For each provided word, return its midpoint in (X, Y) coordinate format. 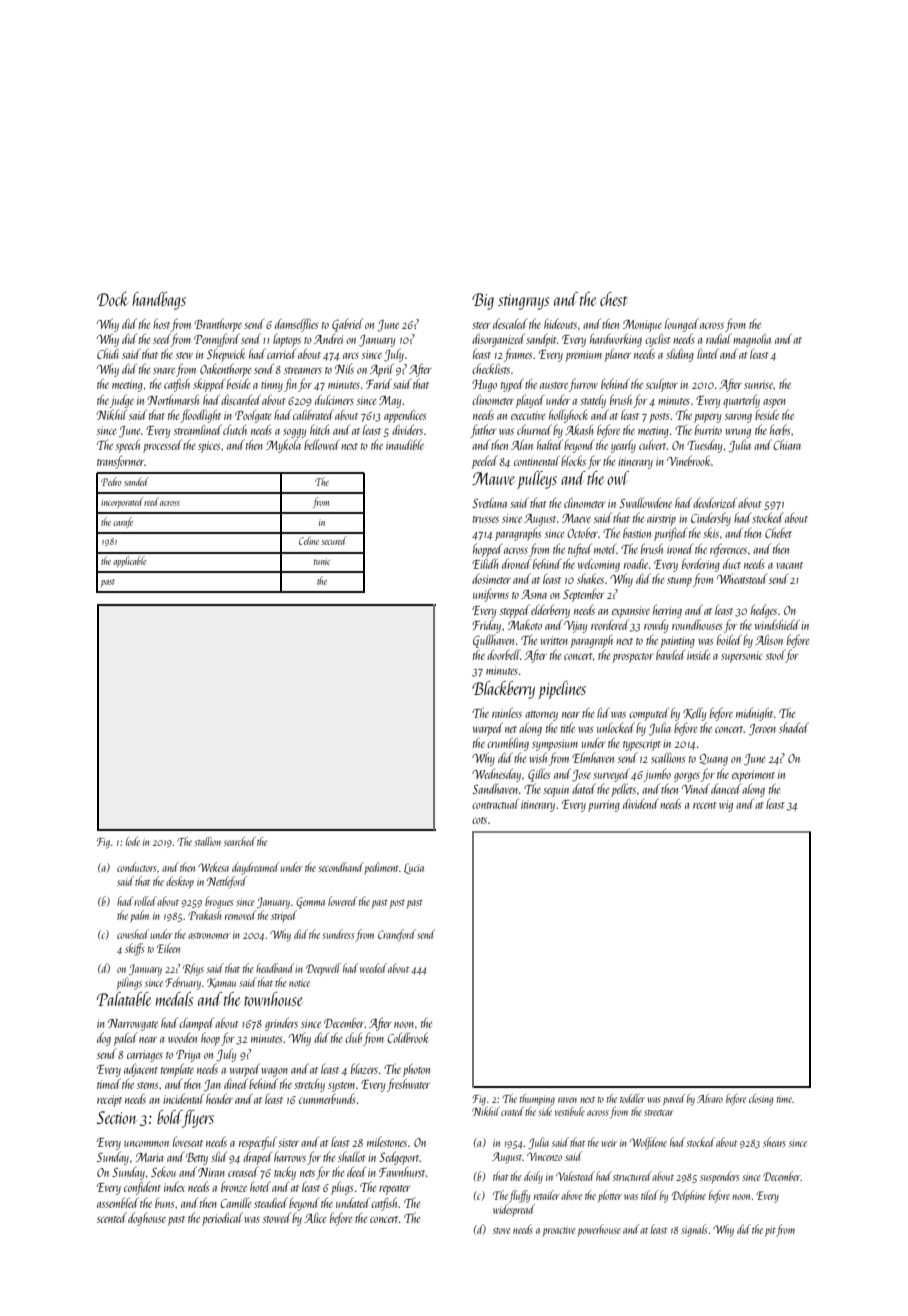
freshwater (408, 1085)
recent (704, 805)
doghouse (147, 1219)
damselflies (296, 325)
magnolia (752, 340)
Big (483, 301)
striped (284, 916)
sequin (556, 791)
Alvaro (710, 1098)
